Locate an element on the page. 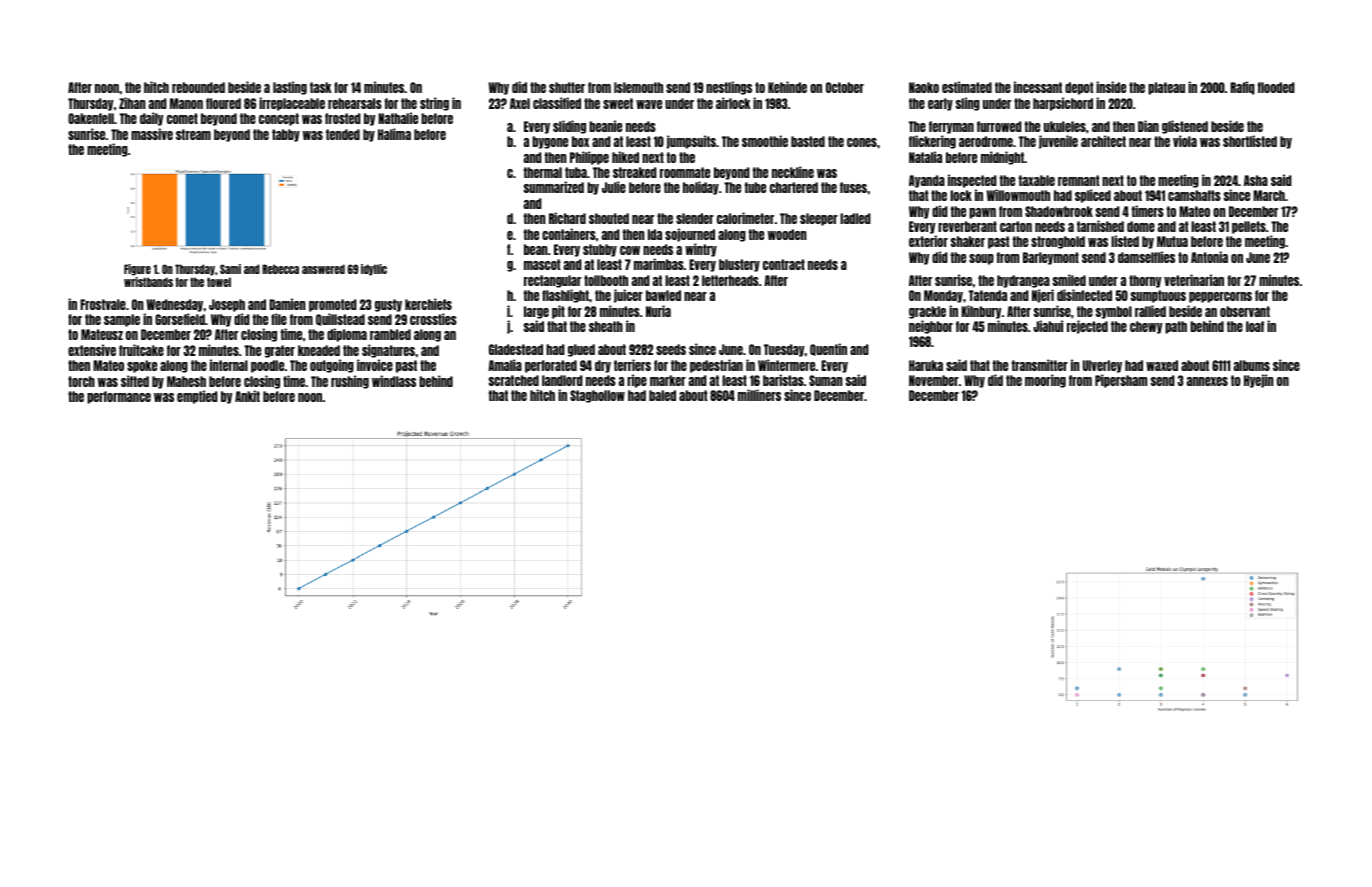 The image size is (1372, 887). neighbor is located at coordinates (931, 327).
